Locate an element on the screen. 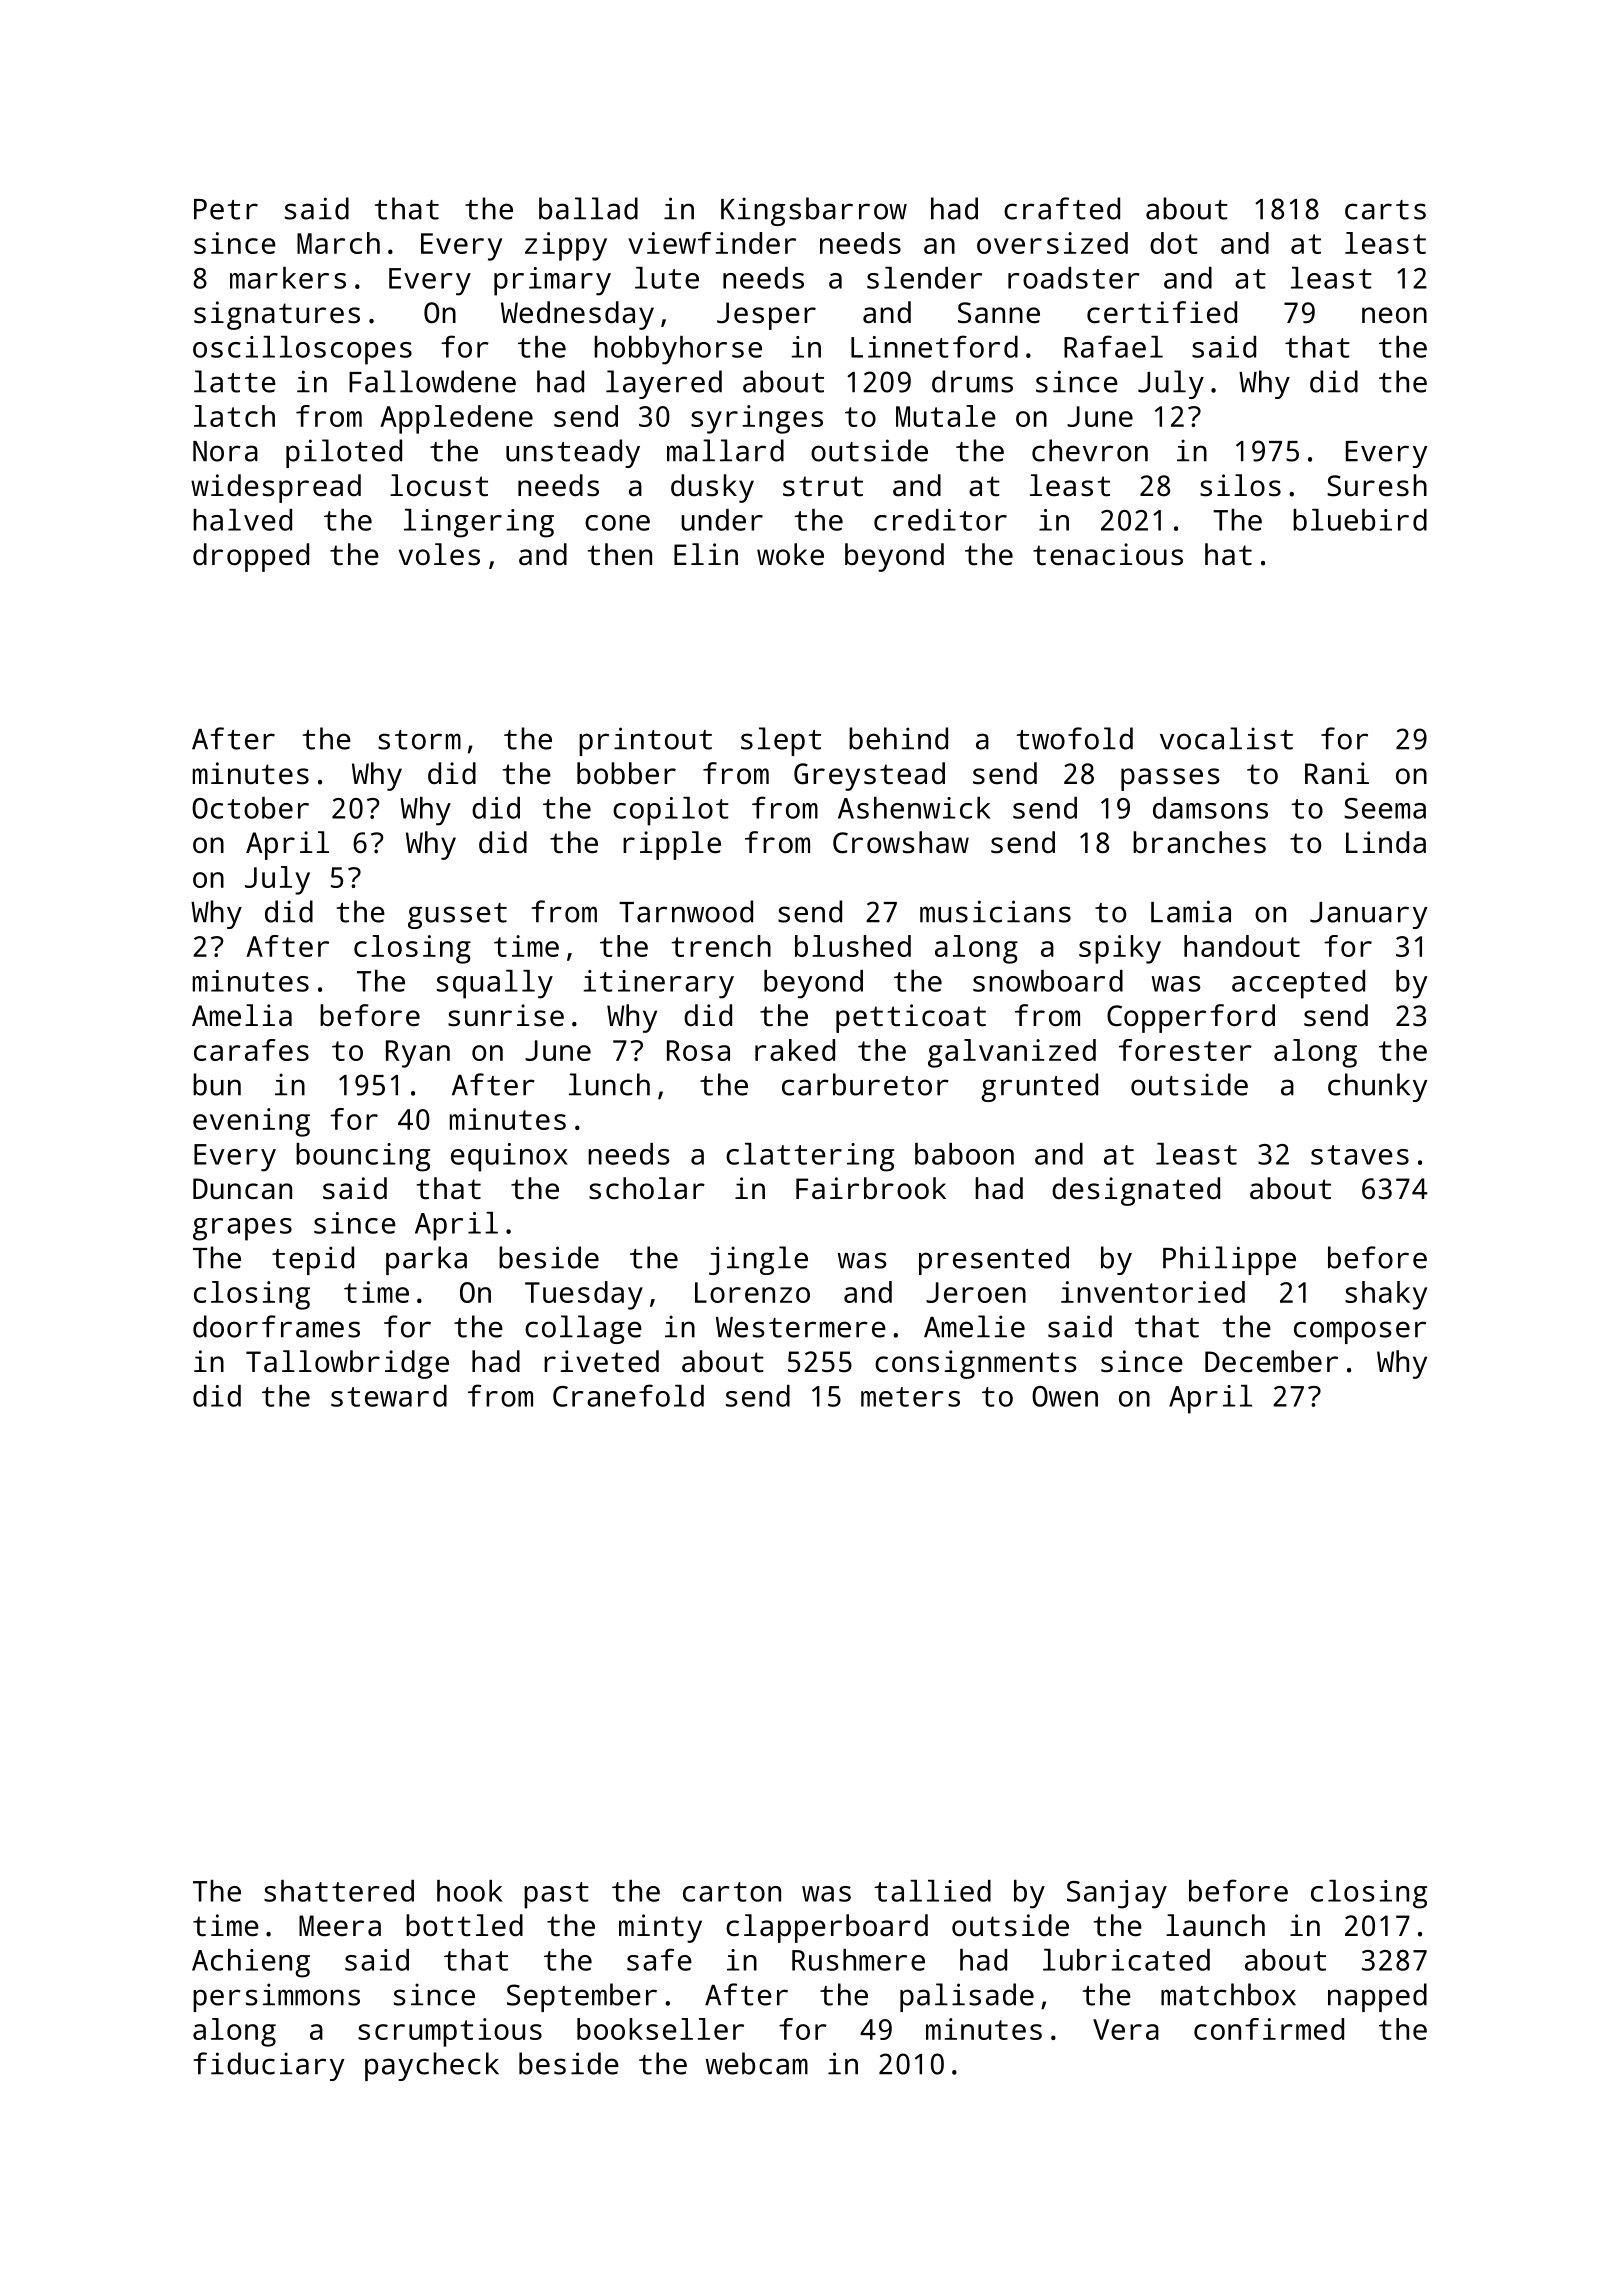  Sanjay is located at coordinates (1117, 1894).
